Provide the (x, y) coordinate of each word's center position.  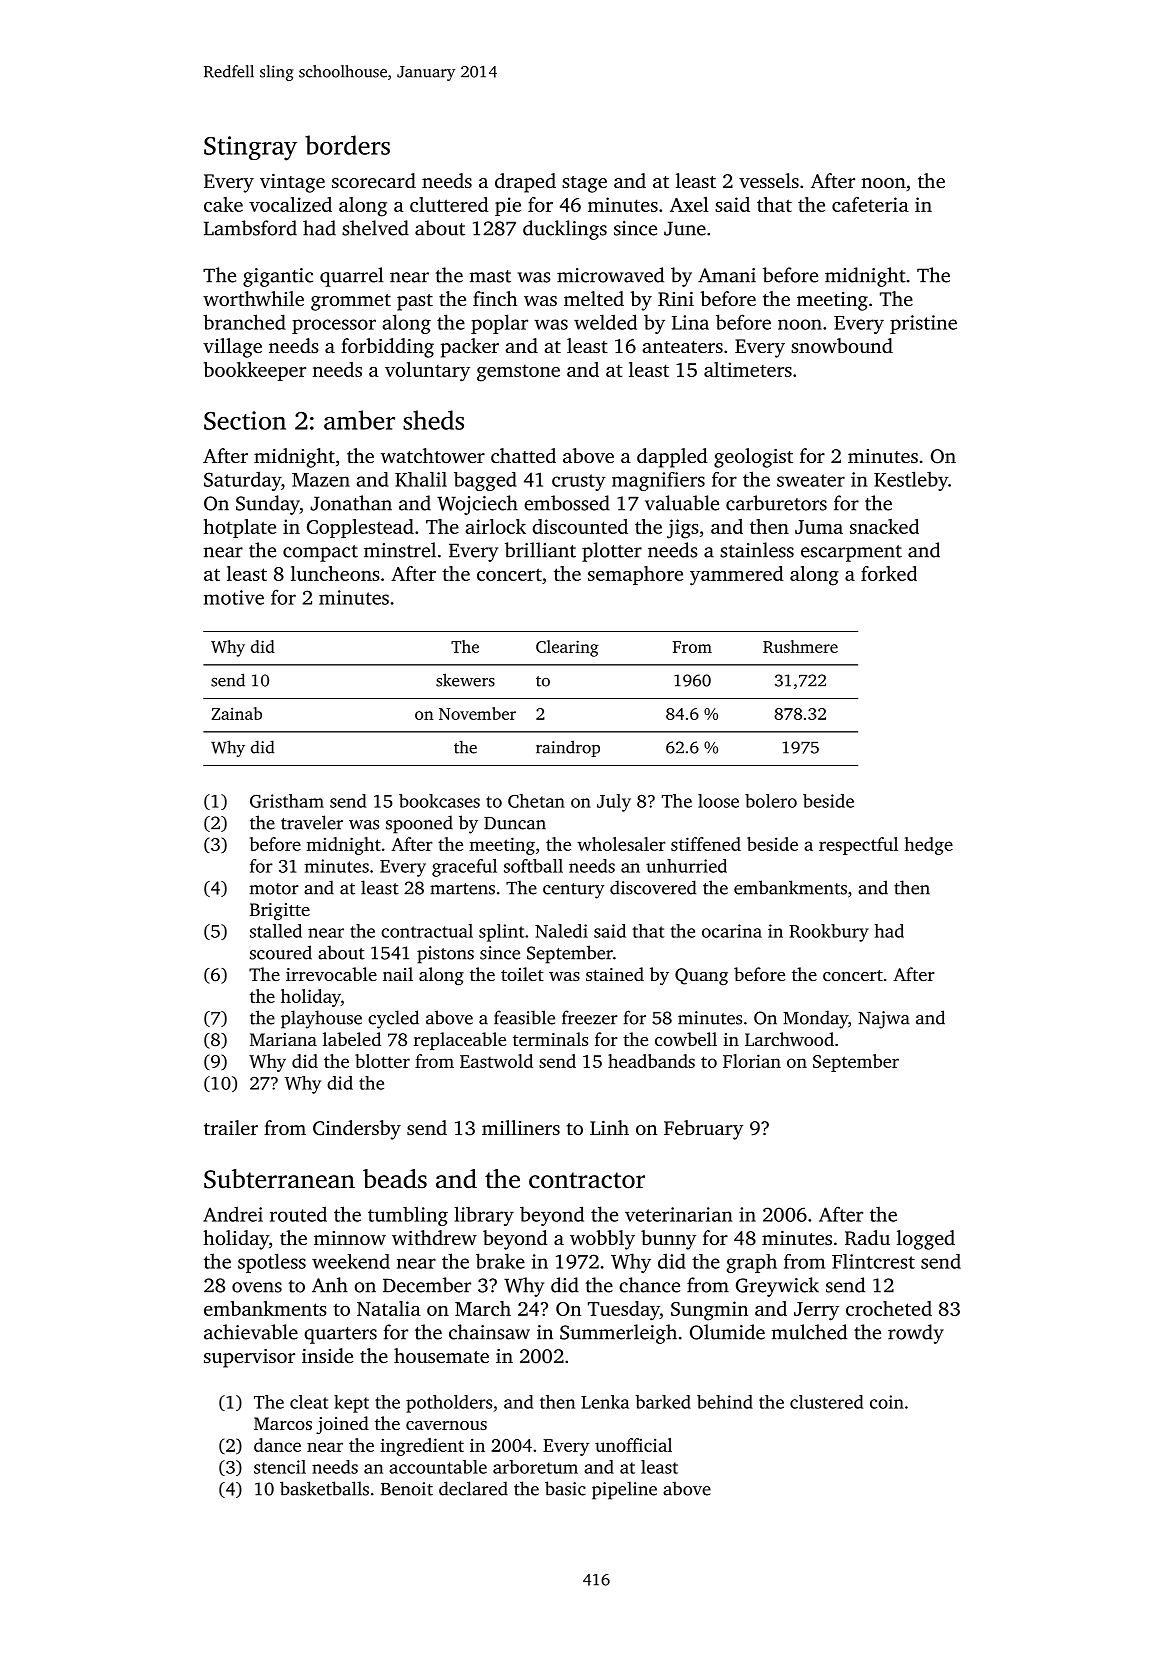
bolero (771, 801)
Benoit (407, 1489)
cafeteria (870, 204)
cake (223, 204)
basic (565, 1488)
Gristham (287, 801)
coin (887, 1402)
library (484, 1216)
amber (359, 420)
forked (889, 573)
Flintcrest (873, 1261)
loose (718, 801)
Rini (676, 299)
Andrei (233, 1214)
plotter (612, 552)
